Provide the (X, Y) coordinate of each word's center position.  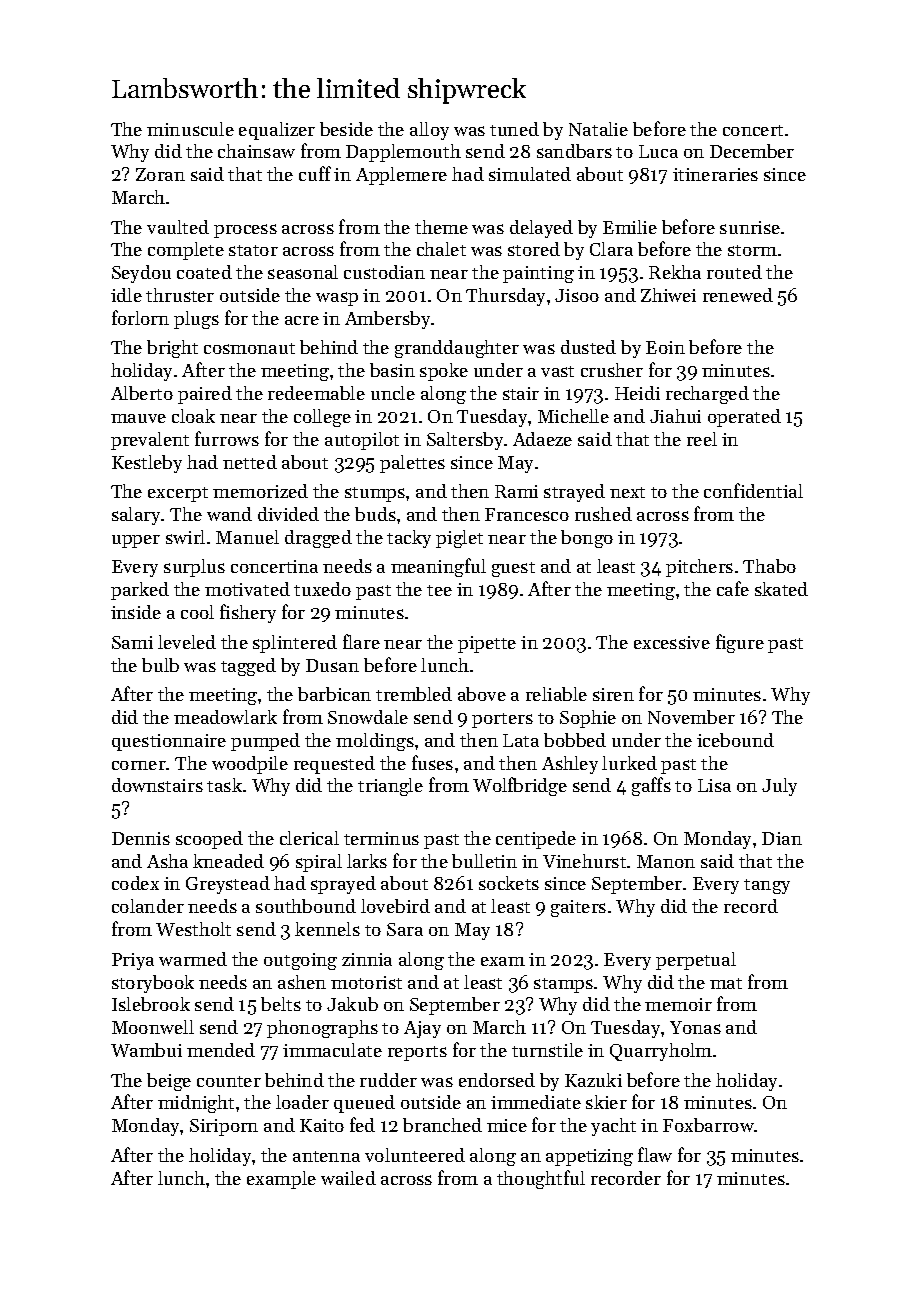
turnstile (547, 1050)
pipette (487, 644)
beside (346, 129)
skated (781, 589)
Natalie (598, 129)
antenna (326, 1156)
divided (288, 514)
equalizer (277, 131)
